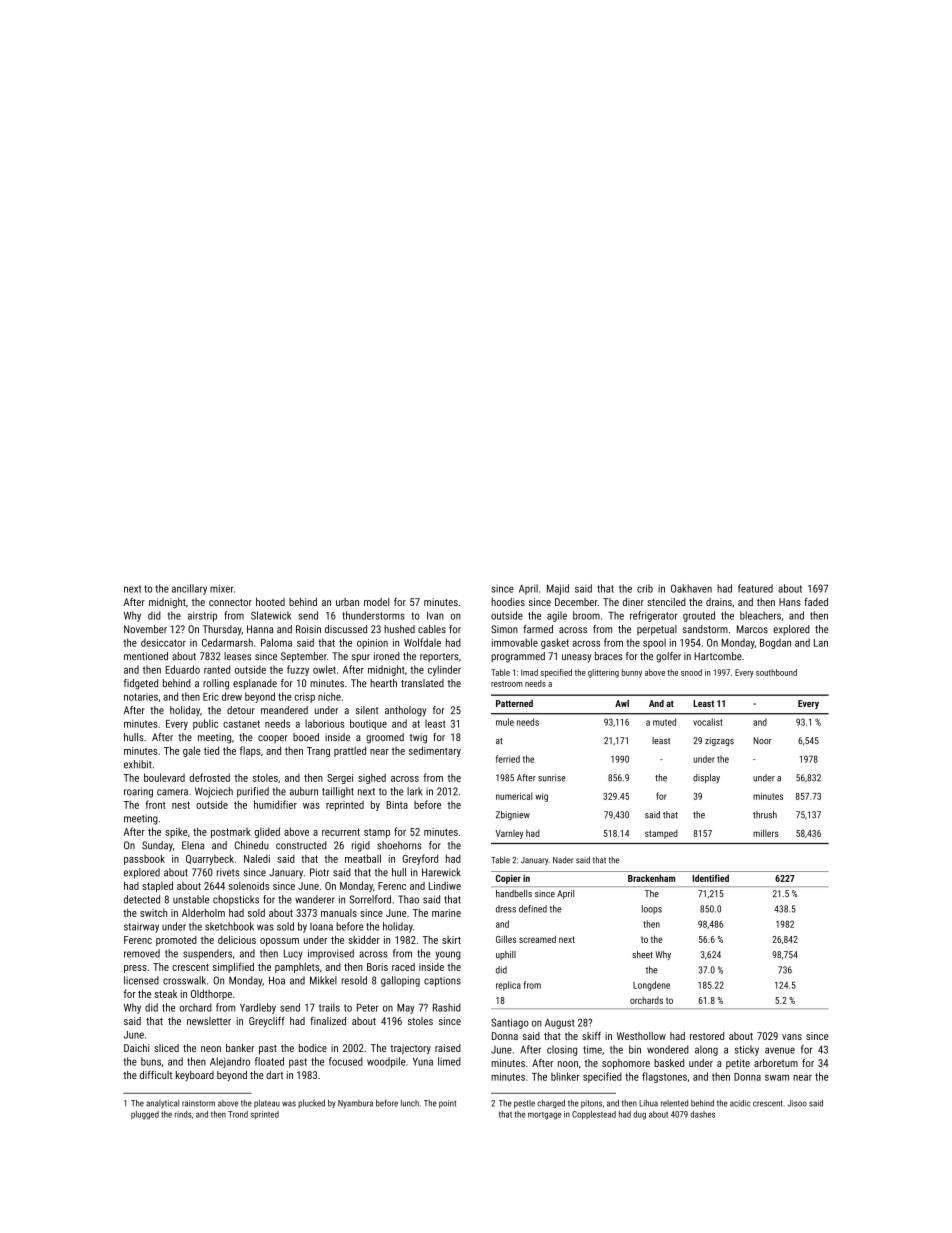 This document has height=1233, width=952. Describe the element at coordinates (222, 588) in the document. I see `mixer` at that location.
